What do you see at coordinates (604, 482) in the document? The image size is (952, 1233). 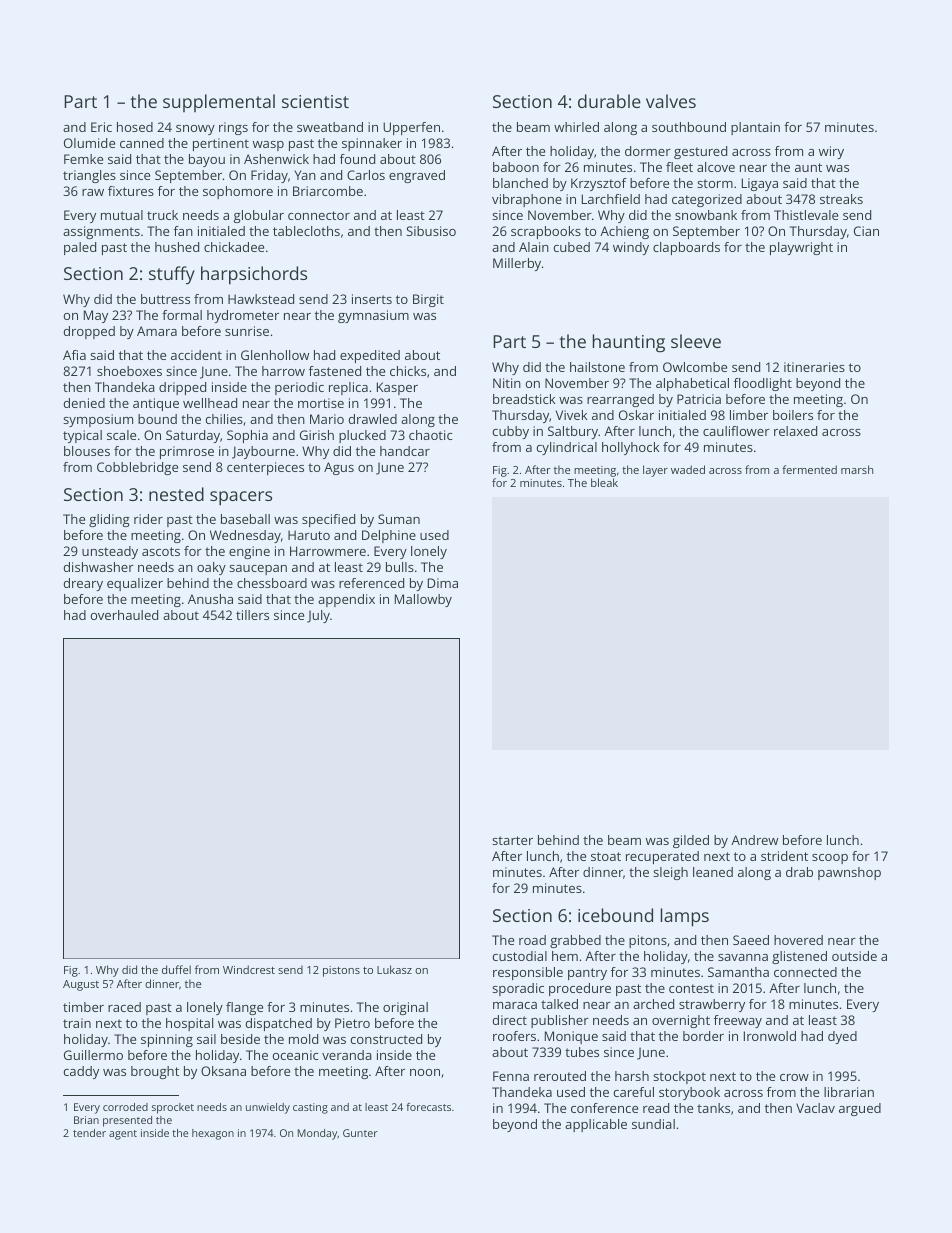 I see `bleak` at bounding box center [604, 482].
